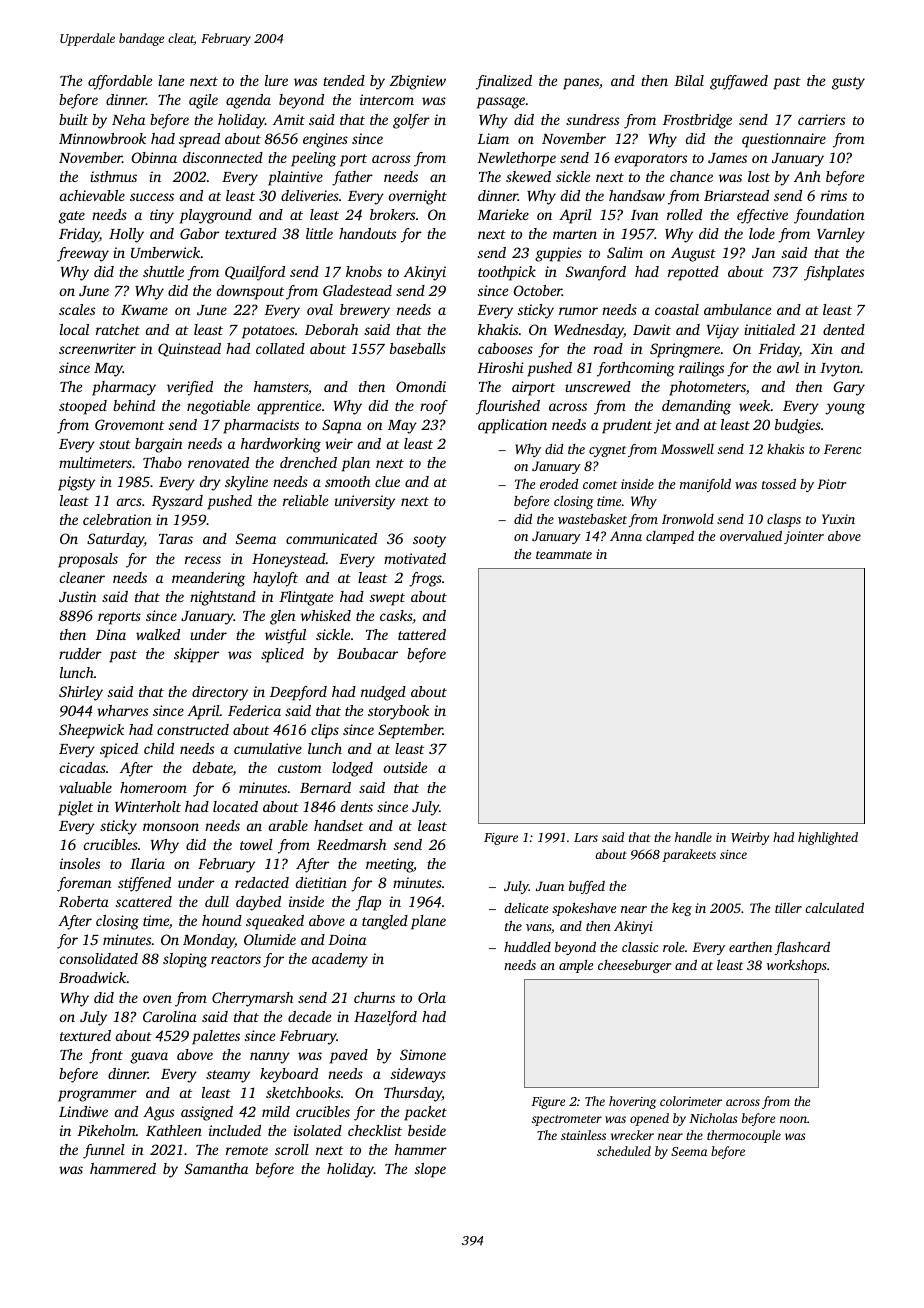  What do you see at coordinates (821, 119) in the document?
I see `carriers` at bounding box center [821, 119].
